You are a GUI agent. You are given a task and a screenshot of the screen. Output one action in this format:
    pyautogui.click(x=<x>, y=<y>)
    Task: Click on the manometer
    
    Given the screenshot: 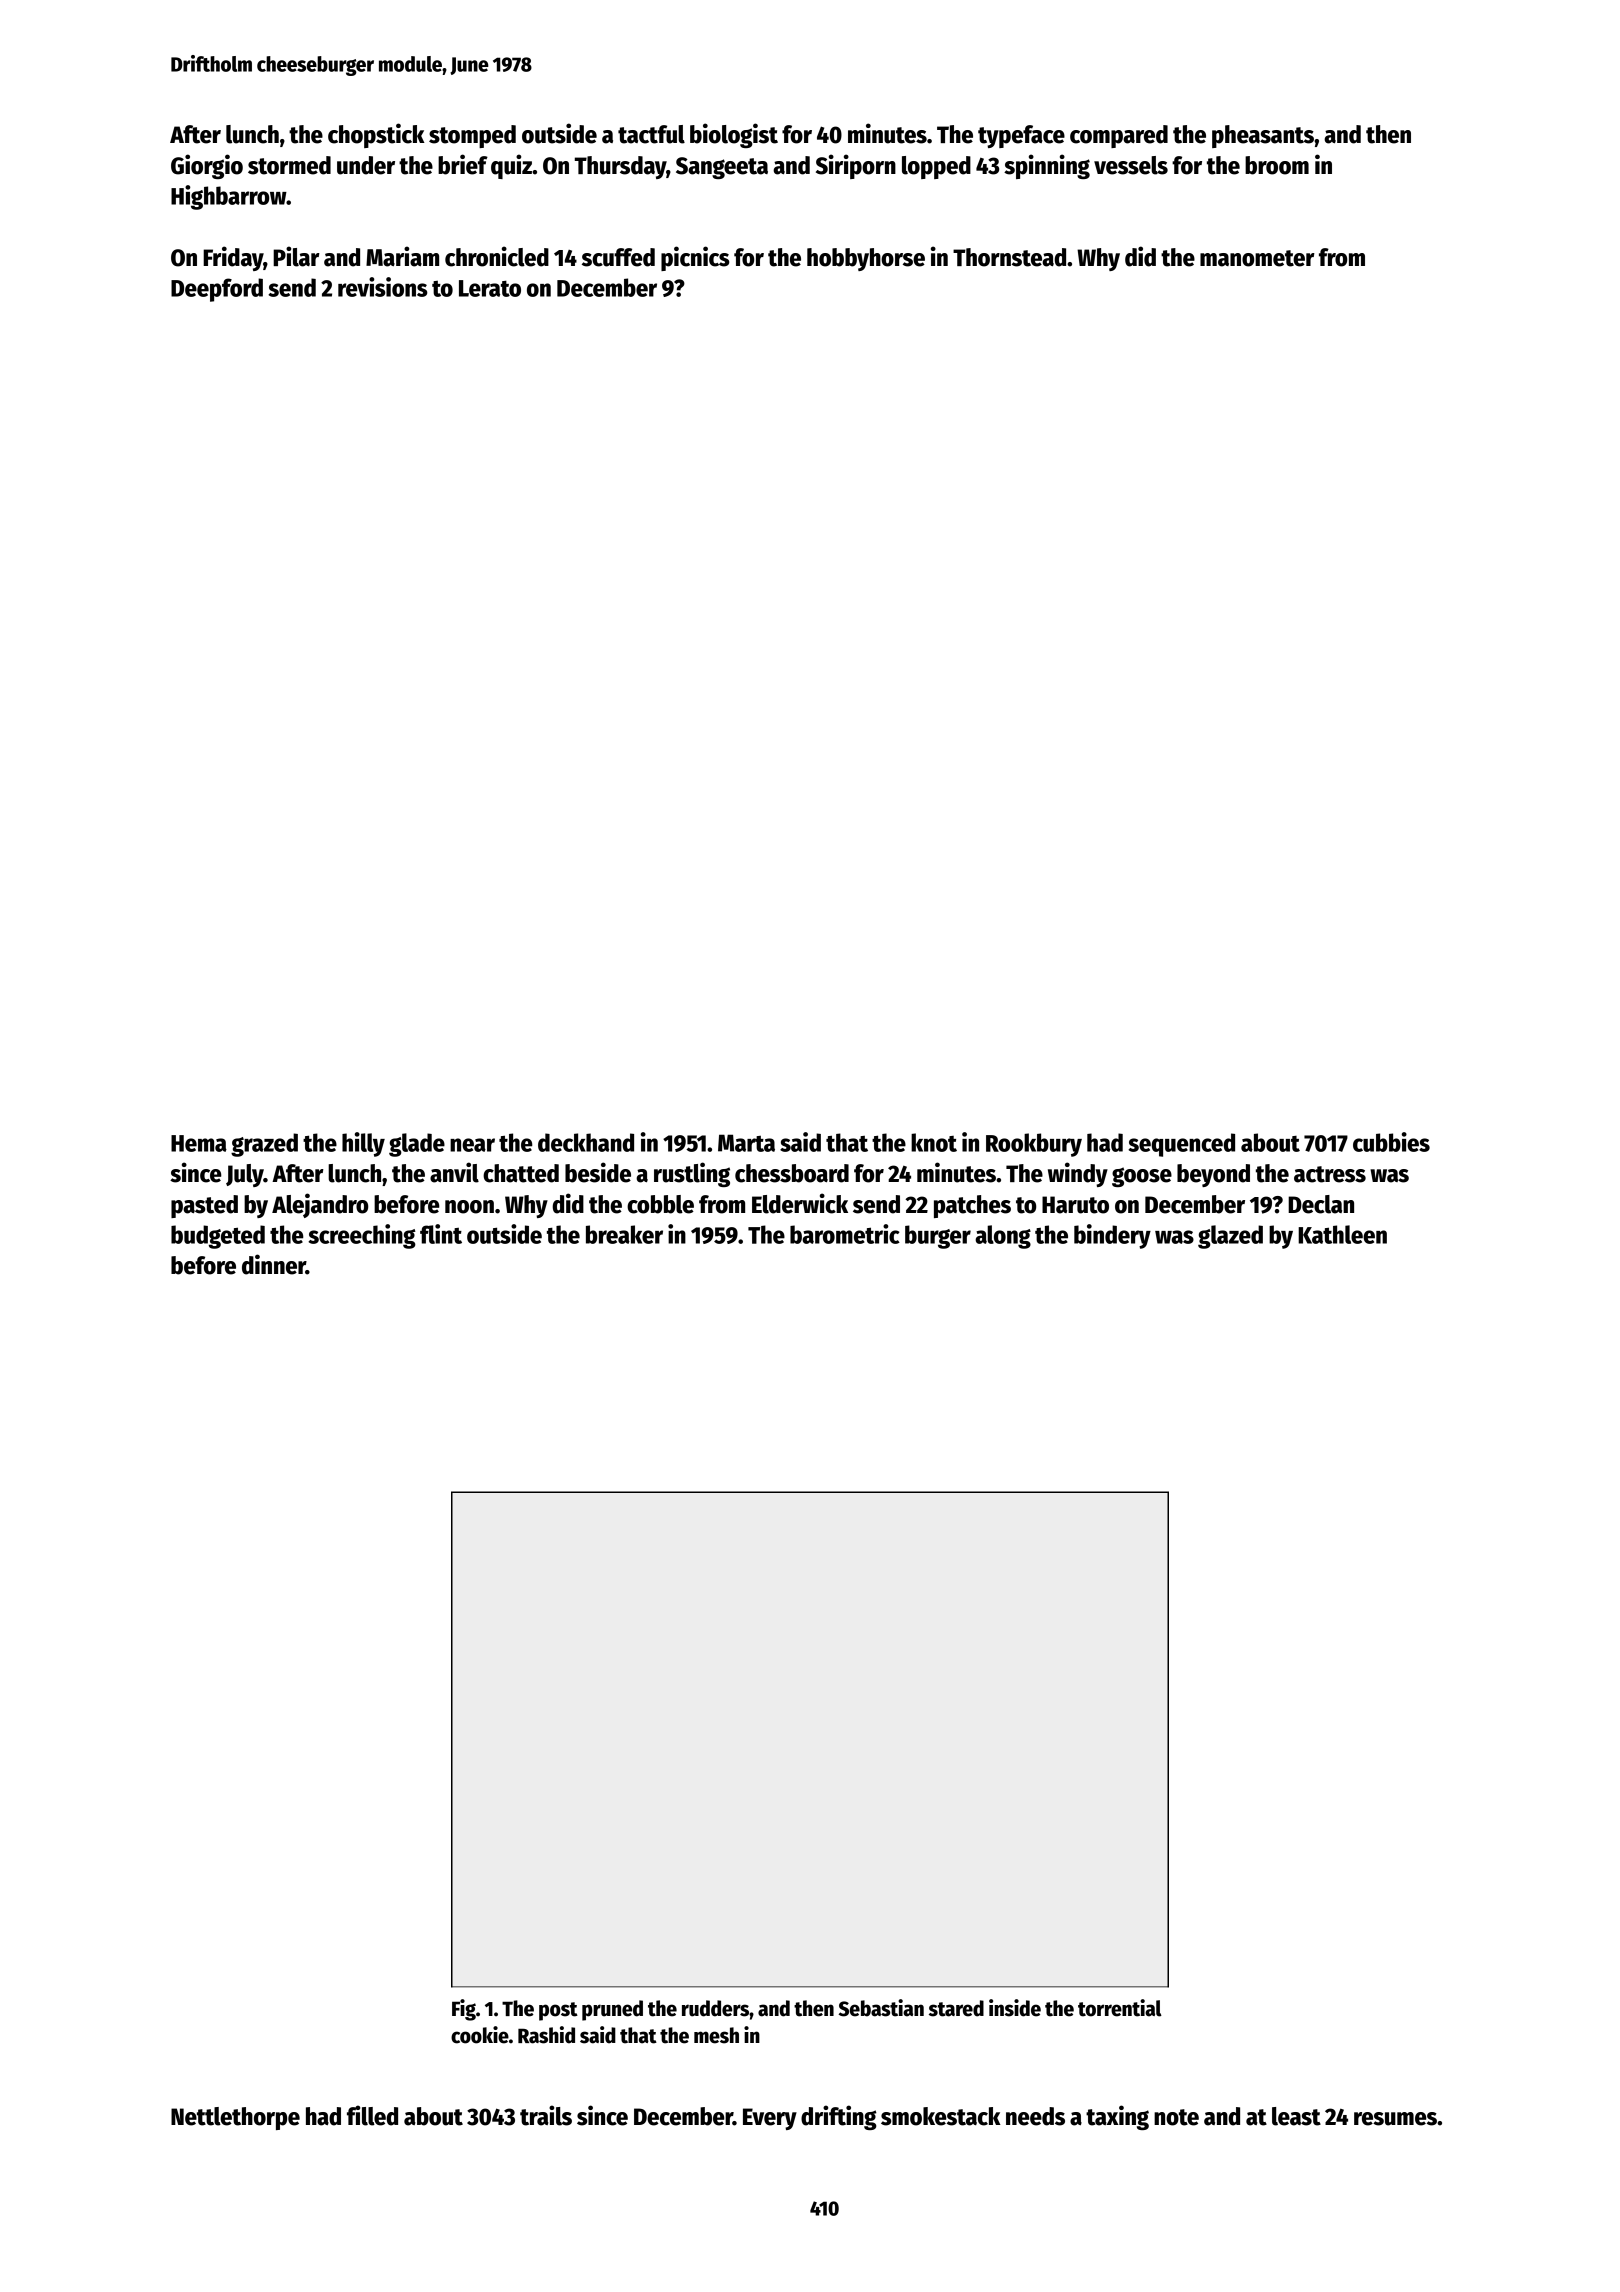 What is the action you would take?
    pyautogui.click(x=1257, y=258)
